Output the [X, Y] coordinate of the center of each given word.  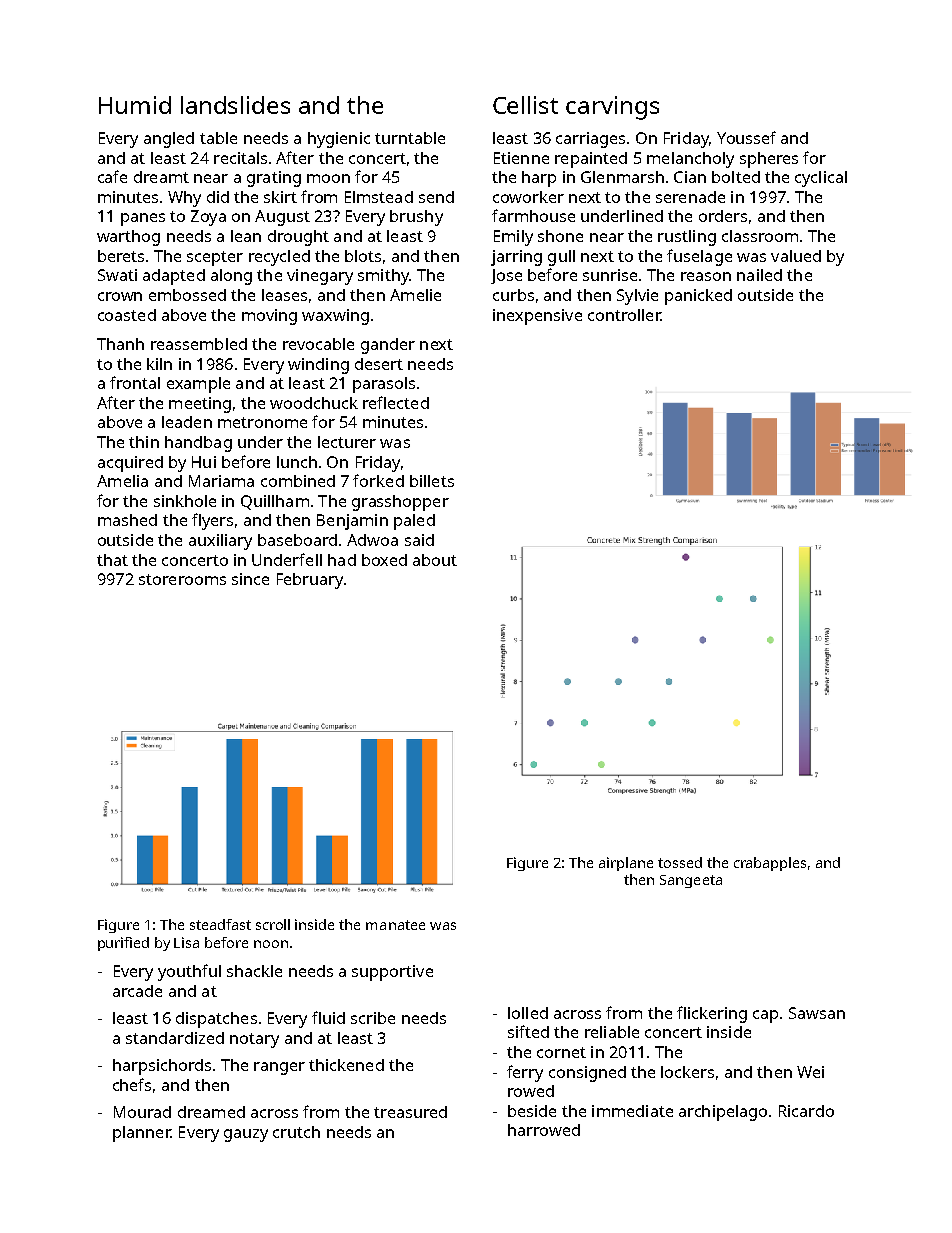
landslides [235, 105]
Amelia [122, 481]
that [112, 560]
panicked [698, 297]
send [436, 197]
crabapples [770, 864]
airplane [626, 864]
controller [624, 315]
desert [379, 364]
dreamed [211, 1112]
